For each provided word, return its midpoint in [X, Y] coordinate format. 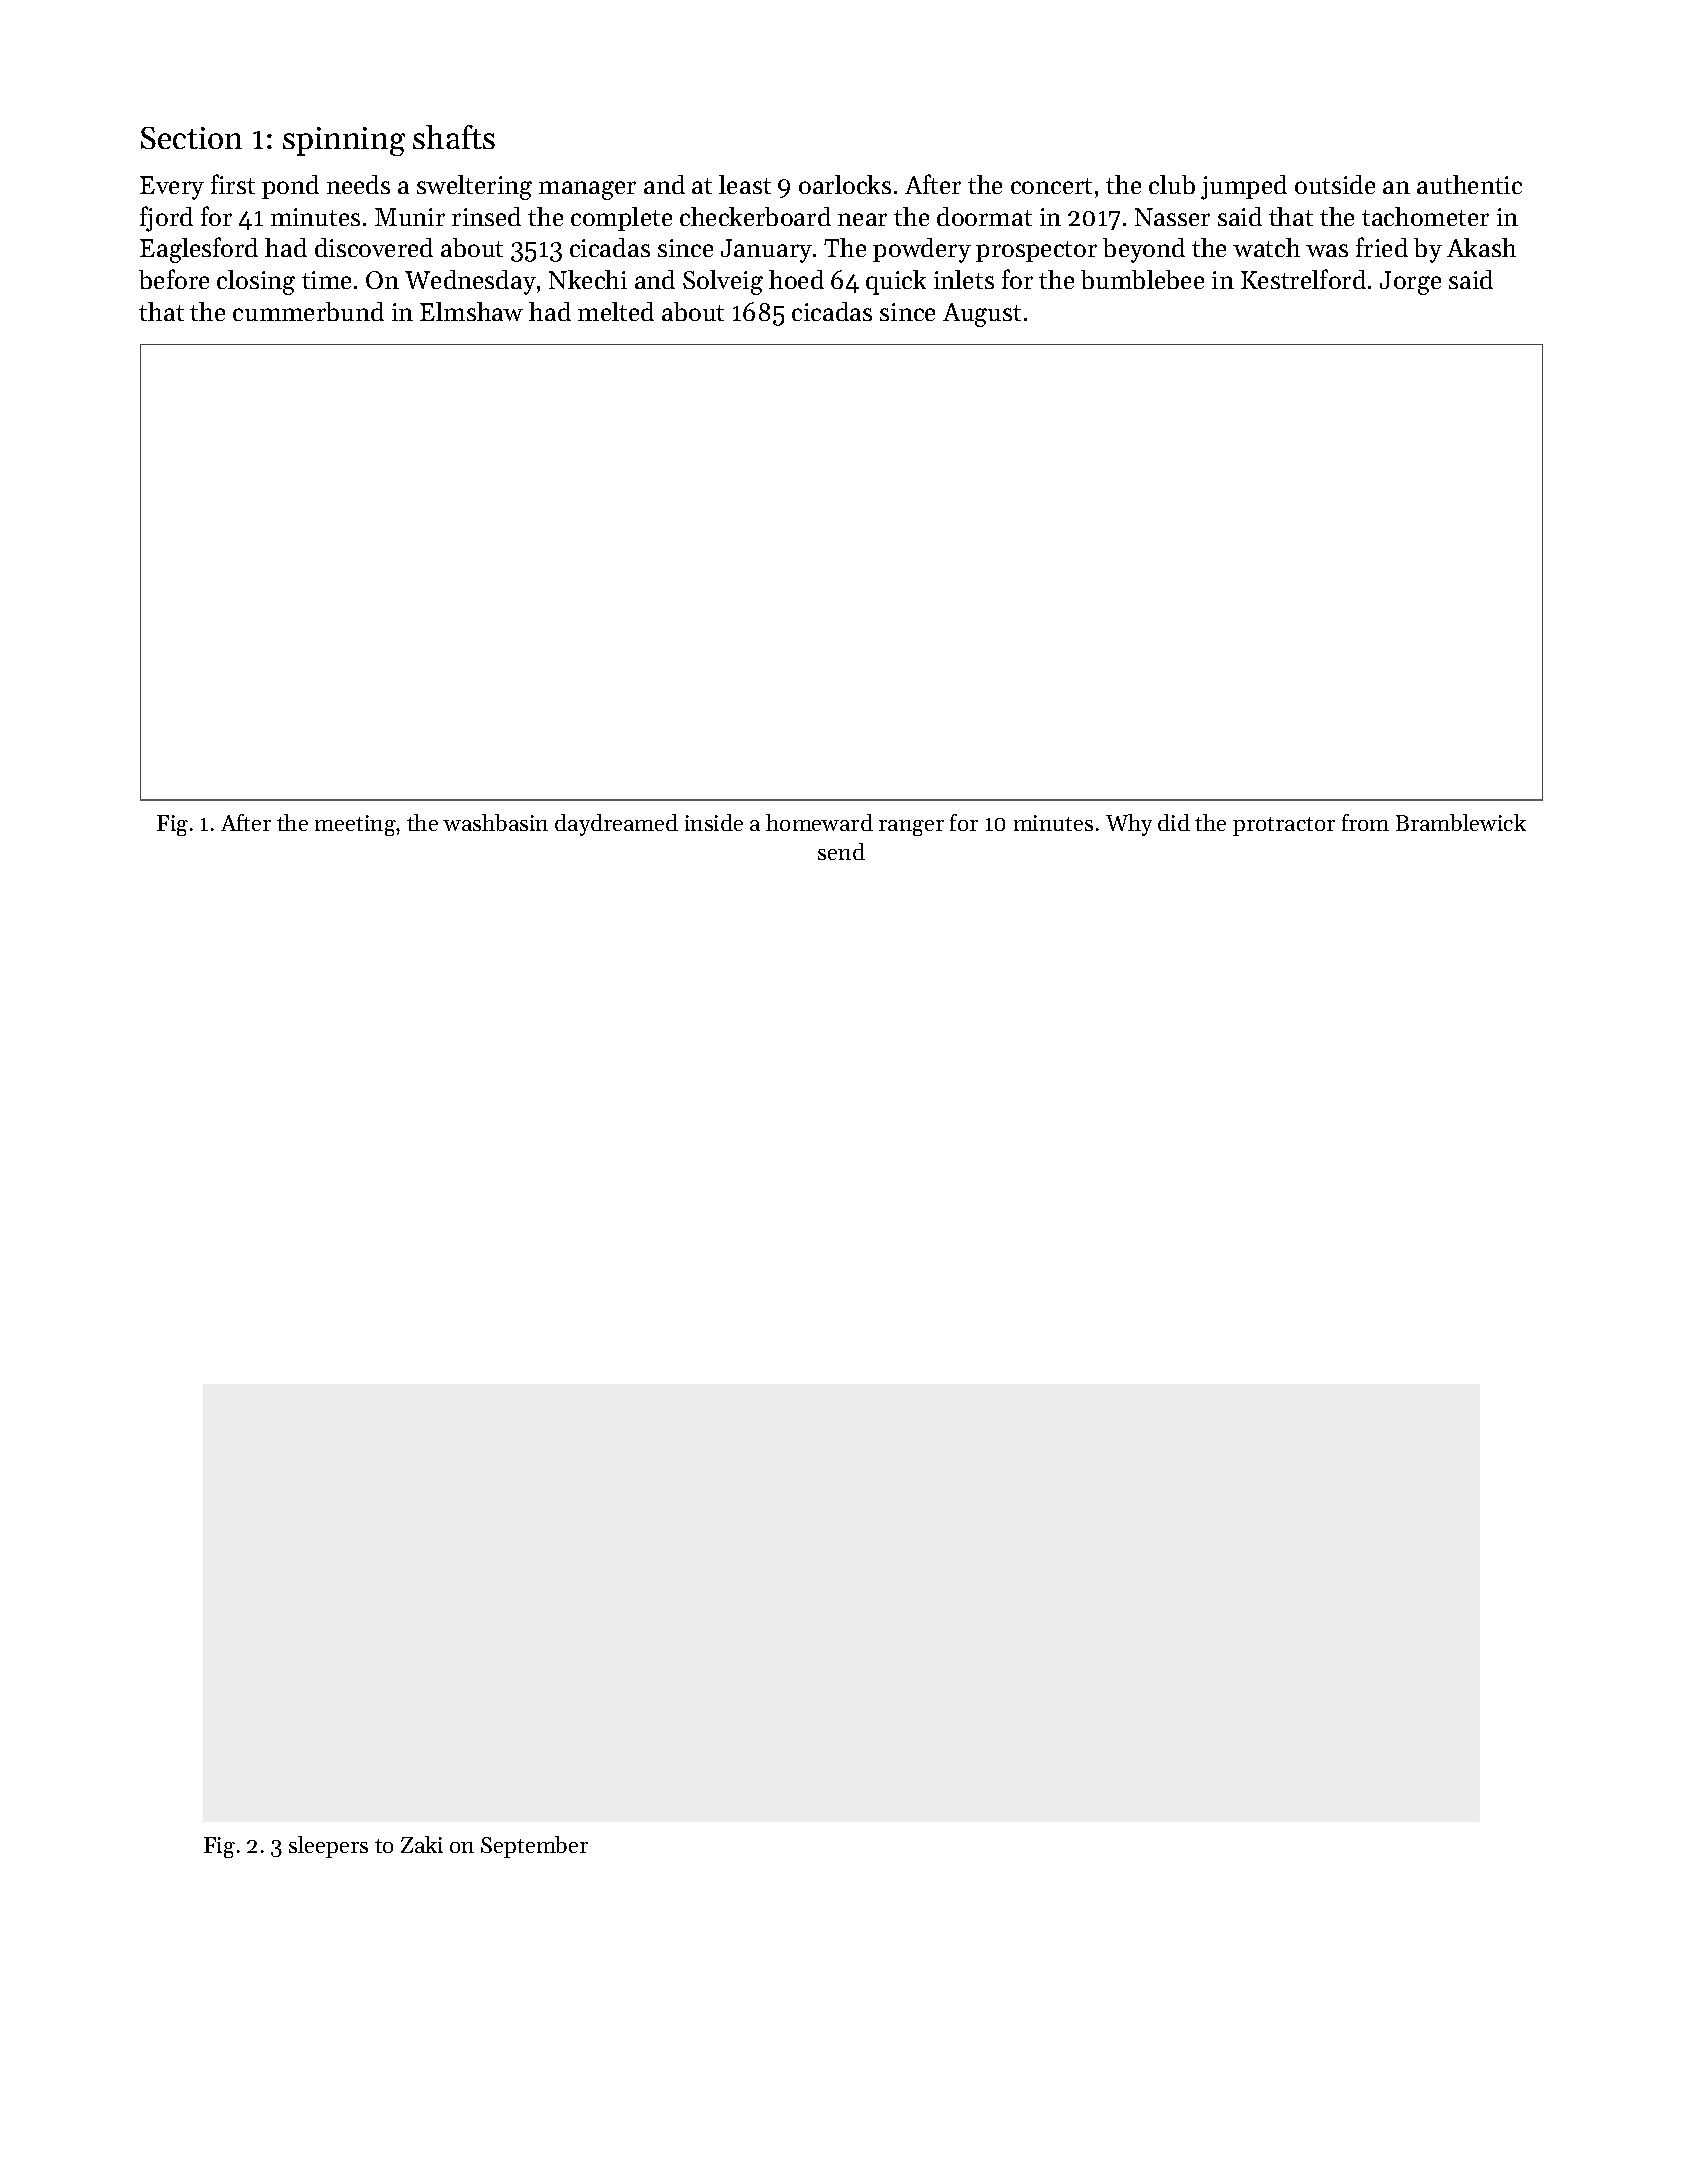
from [1365, 822]
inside [714, 822]
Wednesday [470, 282]
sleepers [328, 1847]
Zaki [422, 1844]
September [534, 1847]
